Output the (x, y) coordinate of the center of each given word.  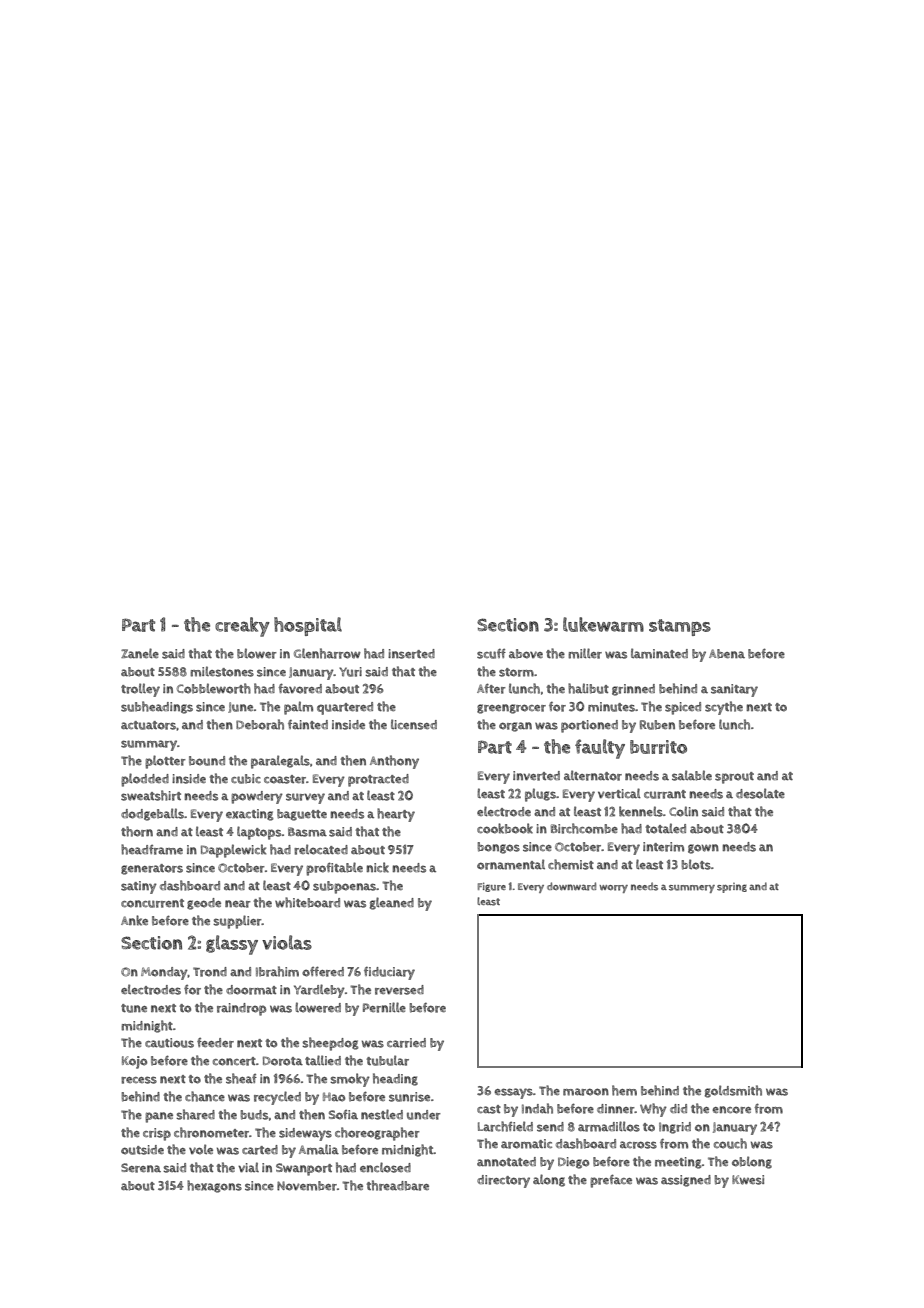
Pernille (384, 1007)
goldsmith (733, 1091)
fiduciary (389, 973)
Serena (141, 1168)
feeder (215, 1043)
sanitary (734, 690)
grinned (633, 690)
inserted (411, 654)
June (240, 707)
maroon (586, 1092)
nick (377, 867)
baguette (302, 815)
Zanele (140, 653)
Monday (164, 973)
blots (696, 864)
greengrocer (511, 709)
